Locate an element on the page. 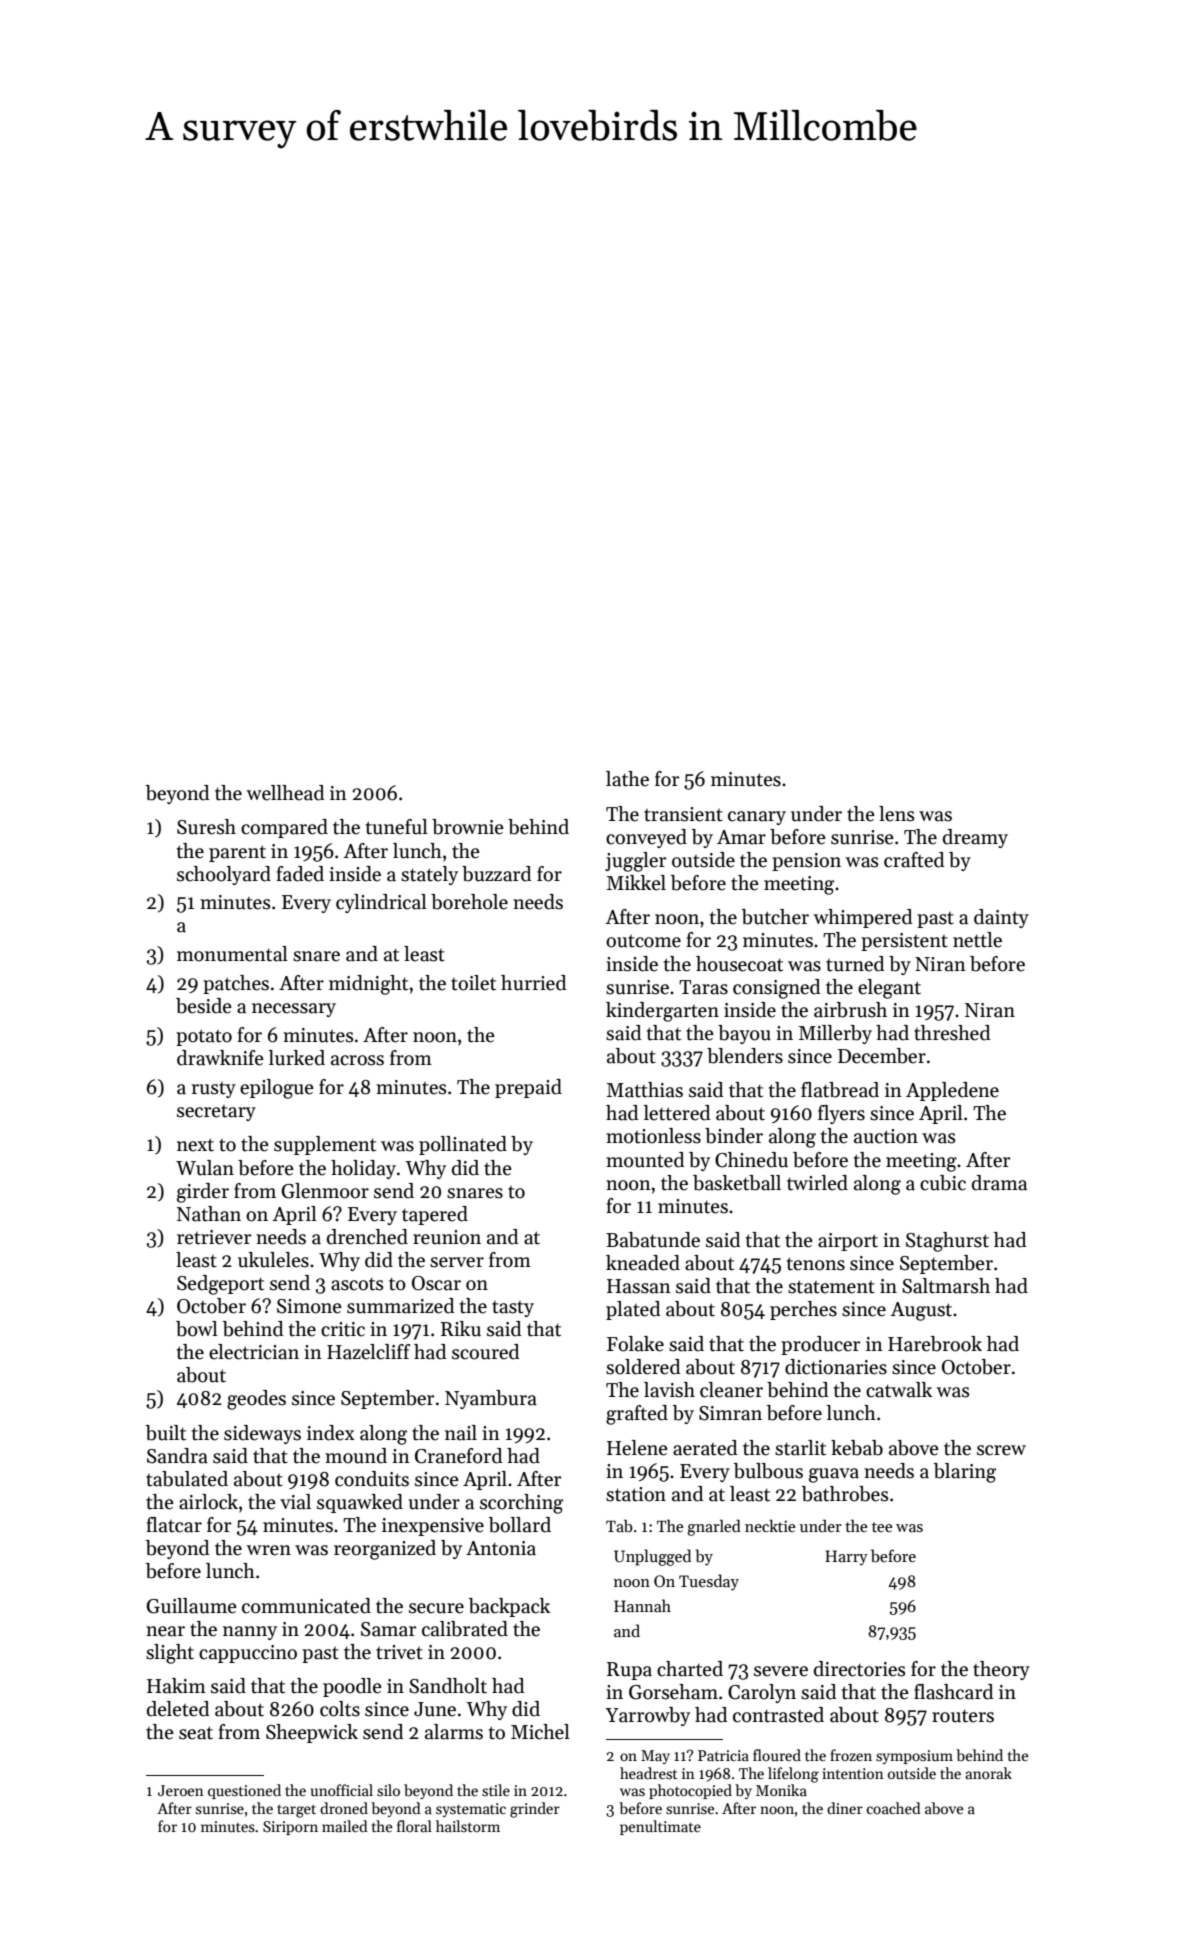  geodes is located at coordinates (256, 1400).
